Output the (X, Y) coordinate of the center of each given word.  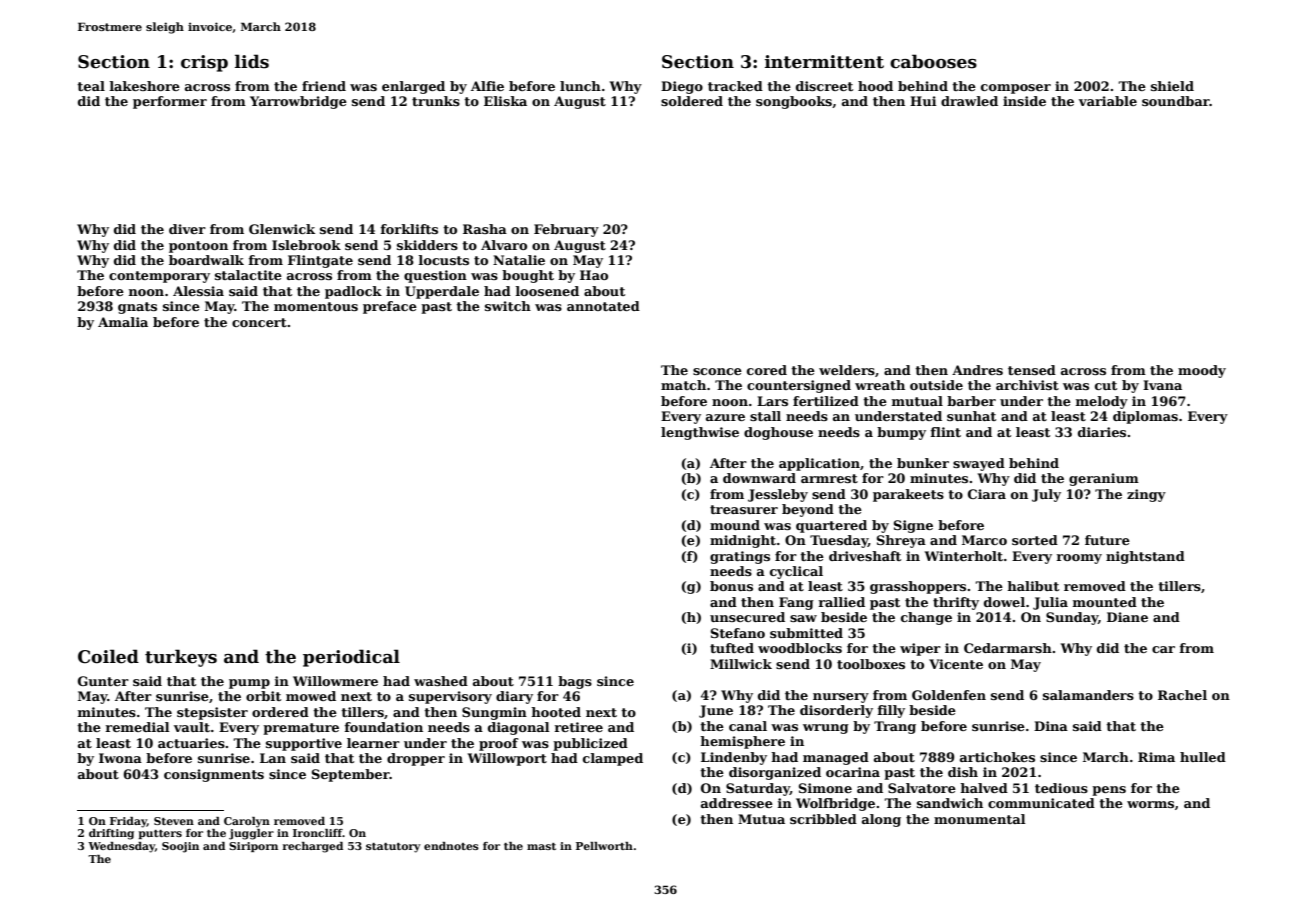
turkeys (181, 658)
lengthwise (700, 433)
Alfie (487, 86)
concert (259, 322)
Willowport (507, 759)
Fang (796, 603)
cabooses (933, 61)
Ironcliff (318, 833)
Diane (1127, 617)
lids (252, 61)
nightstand (1145, 557)
